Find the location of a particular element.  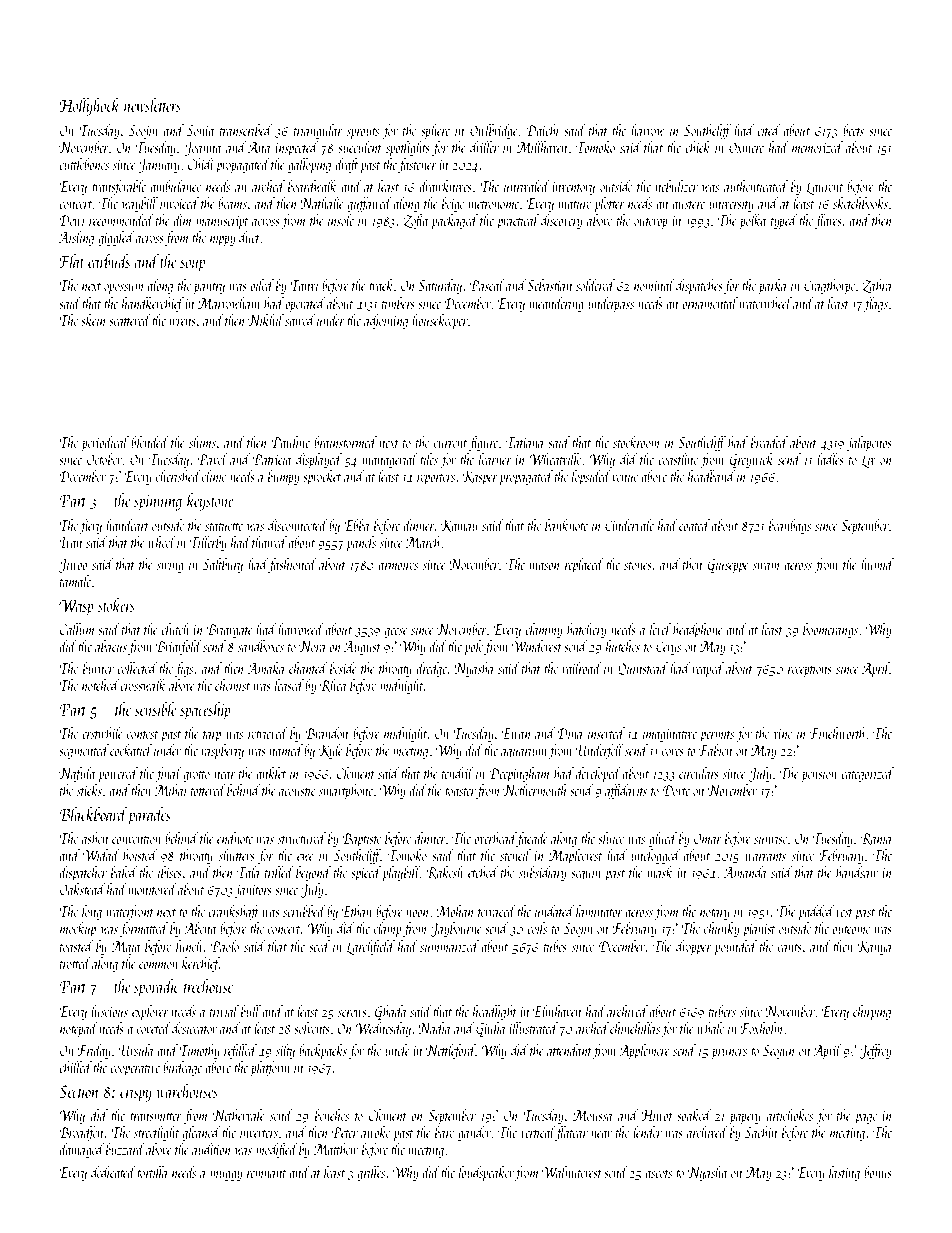

Laurent is located at coordinates (824, 188).
